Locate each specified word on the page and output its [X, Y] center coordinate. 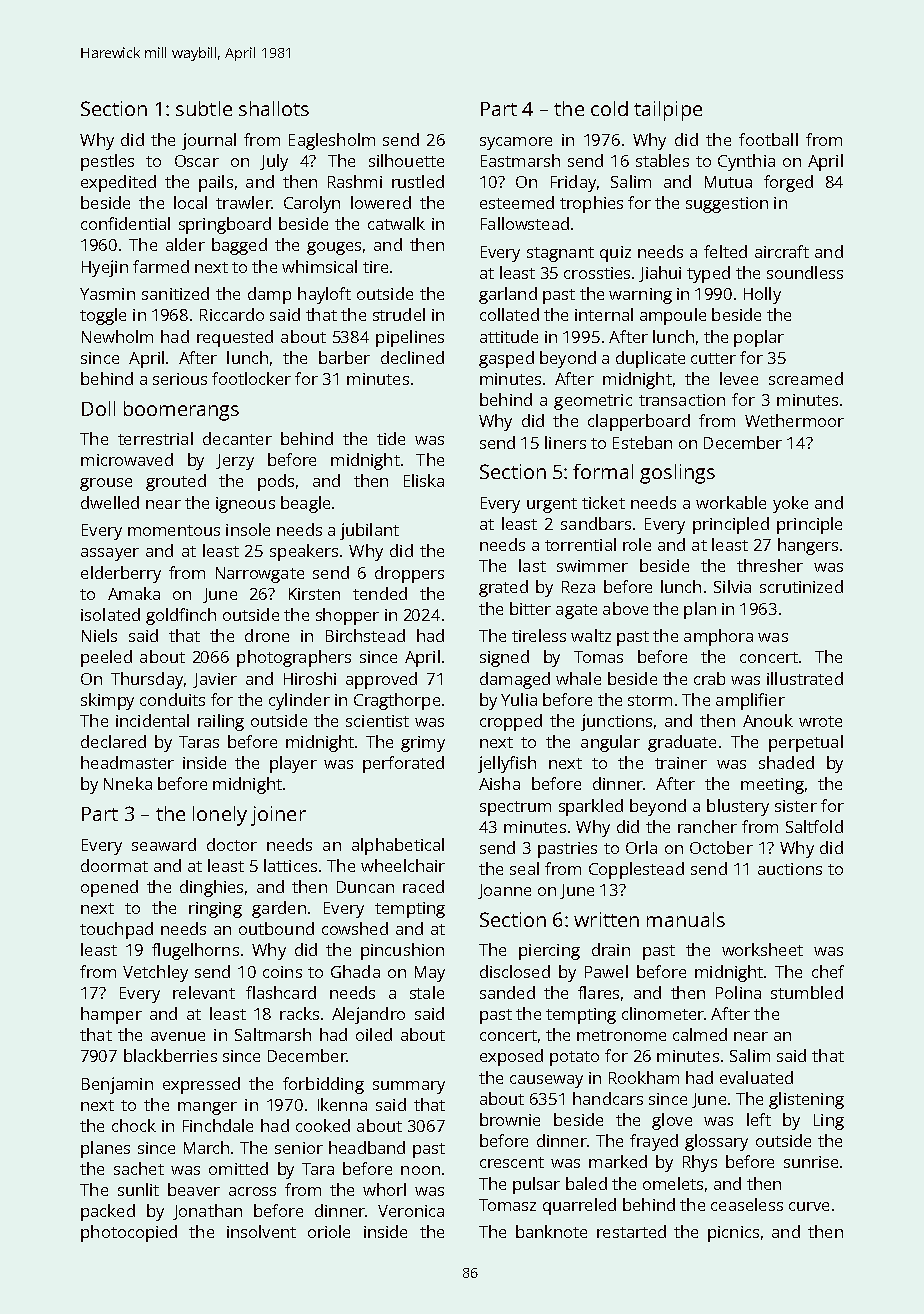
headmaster [127, 762]
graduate [682, 743]
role [637, 544]
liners [565, 442]
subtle [204, 108]
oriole [329, 1231]
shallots [274, 108]
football [768, 139]
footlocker [251, 378]
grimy [423, 744]
